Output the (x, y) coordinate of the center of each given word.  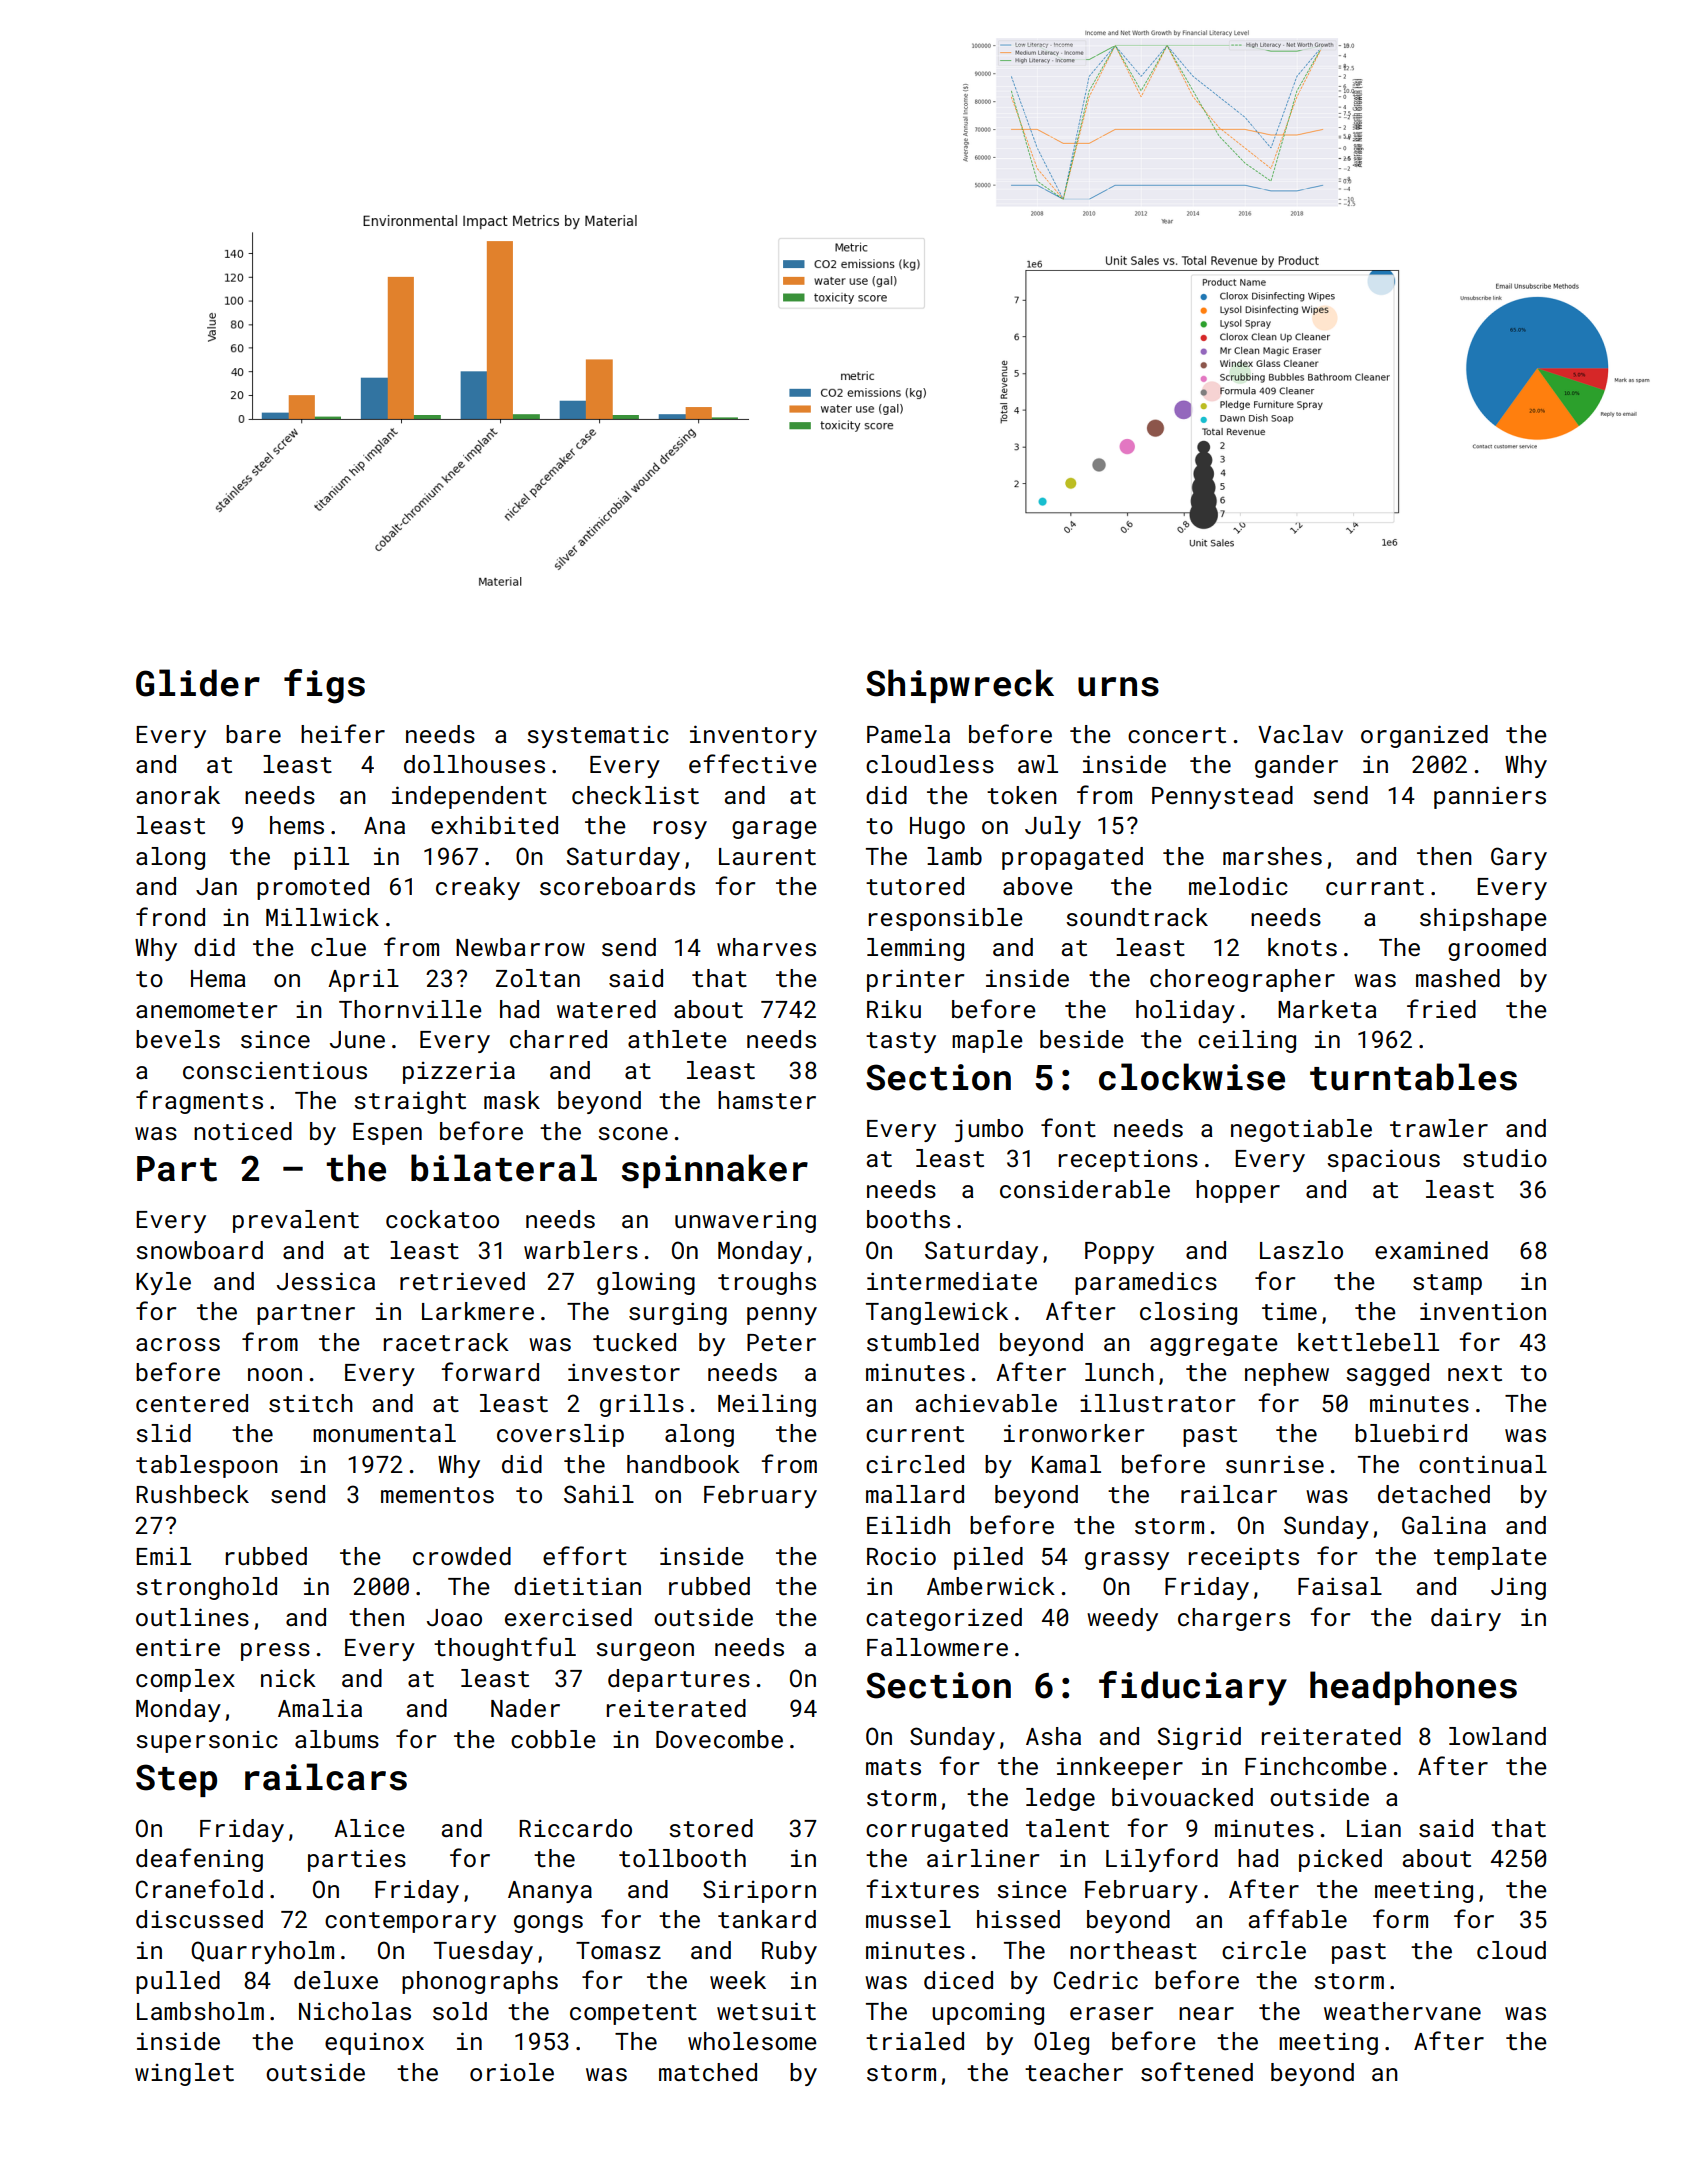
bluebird (1411, 1433)
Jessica (326, 1281)
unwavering (745, 1222)
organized (1424, 736)
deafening (199, 1860)
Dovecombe (719, 1739)
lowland (1497, 1736)
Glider (198, 683)
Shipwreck (960, 686)
